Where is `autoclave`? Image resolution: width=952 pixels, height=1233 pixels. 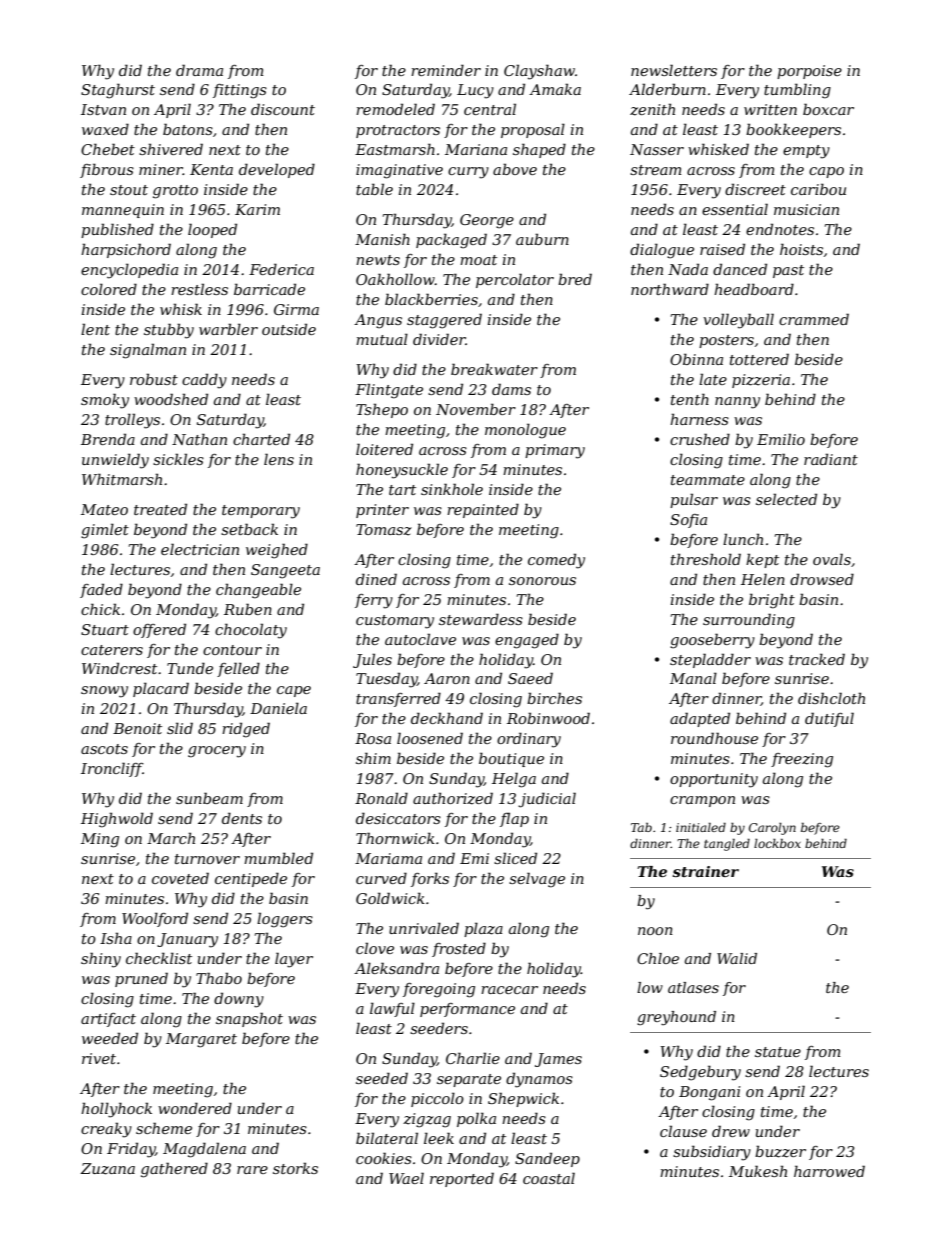 autoclave is located at coordinates (420, 639).
